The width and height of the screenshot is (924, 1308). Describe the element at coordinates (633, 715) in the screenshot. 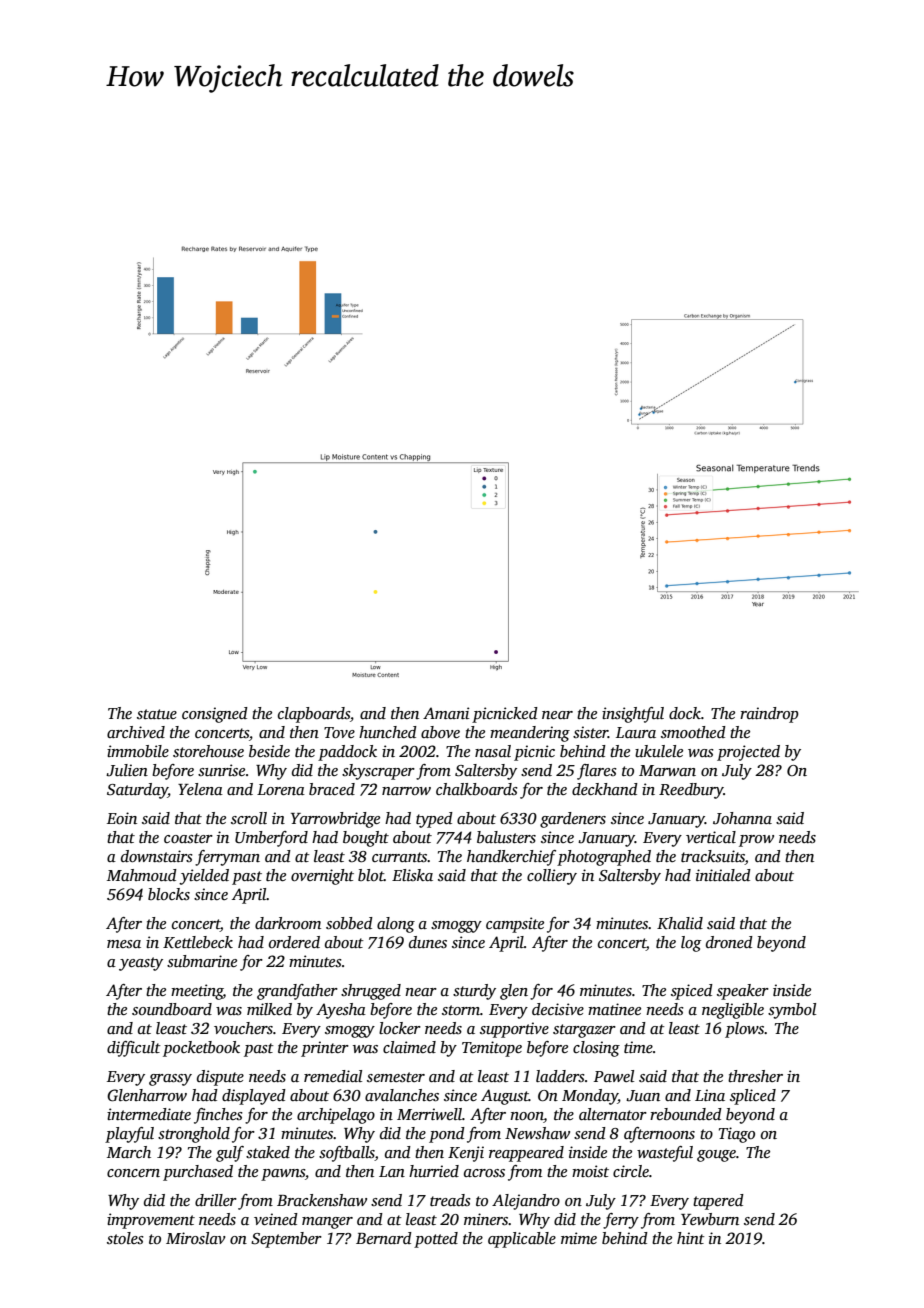

I see `insightful` at that location.
